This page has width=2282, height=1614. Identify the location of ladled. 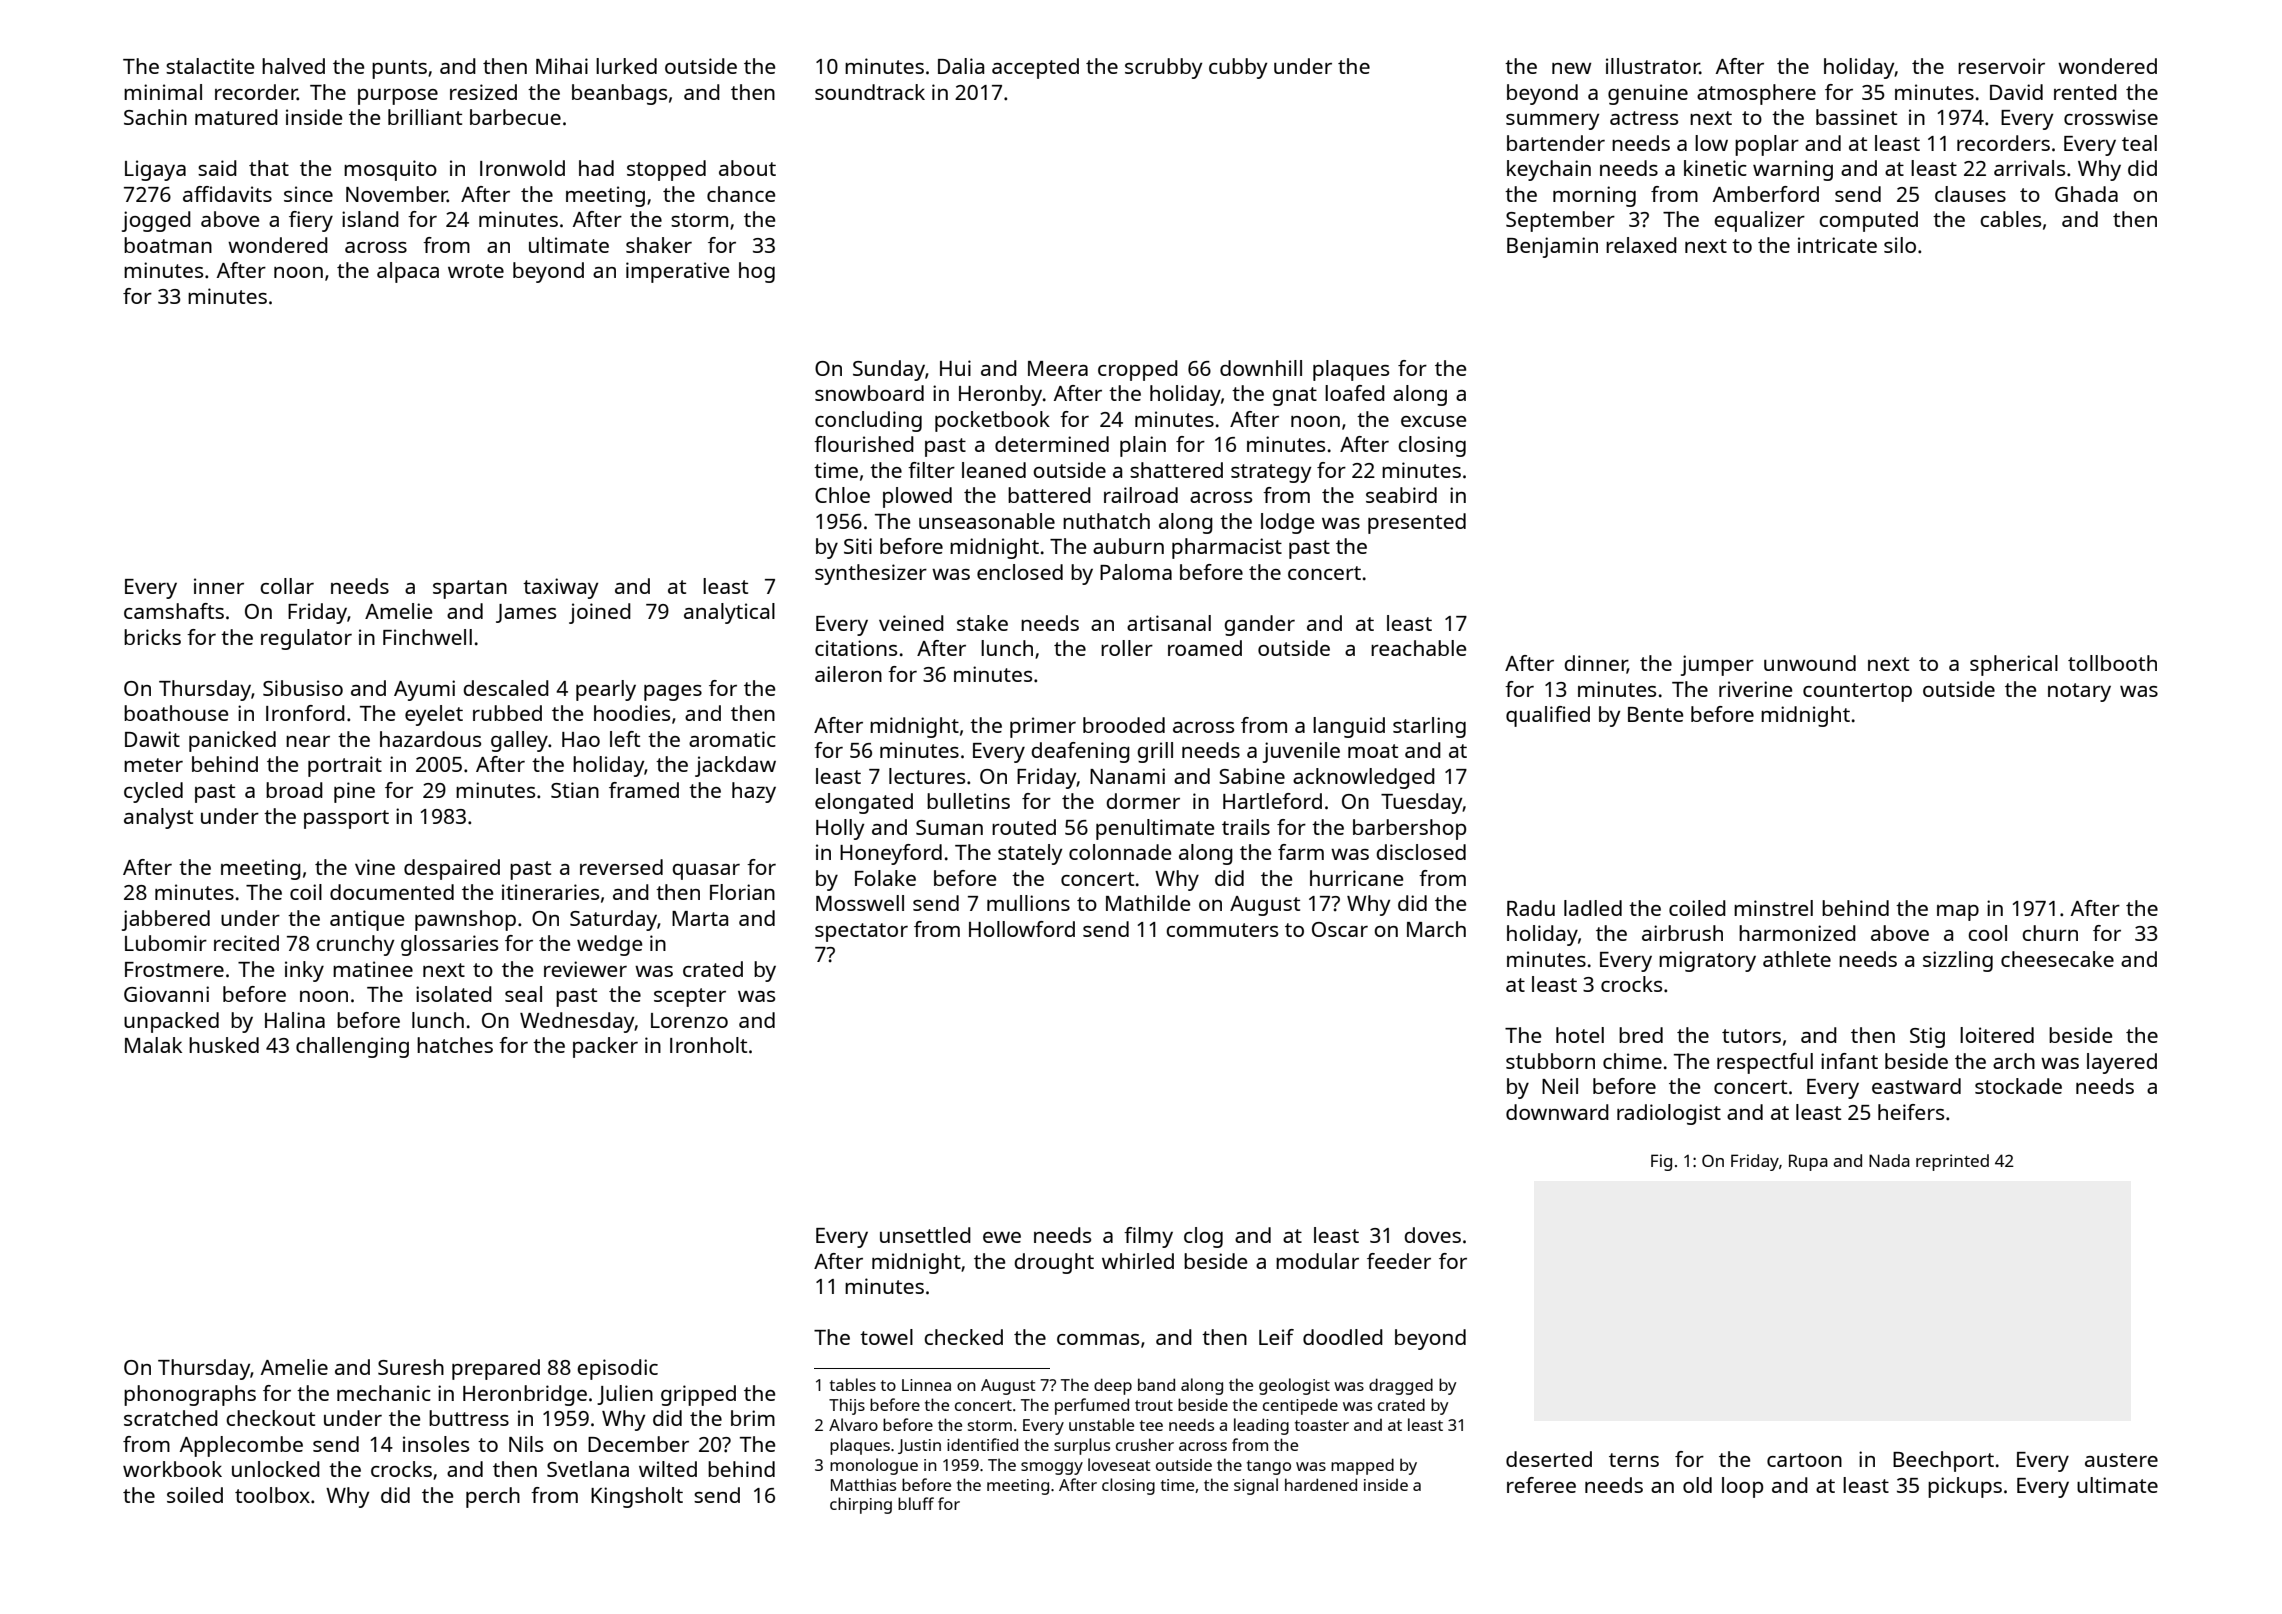
(1593, 908).
